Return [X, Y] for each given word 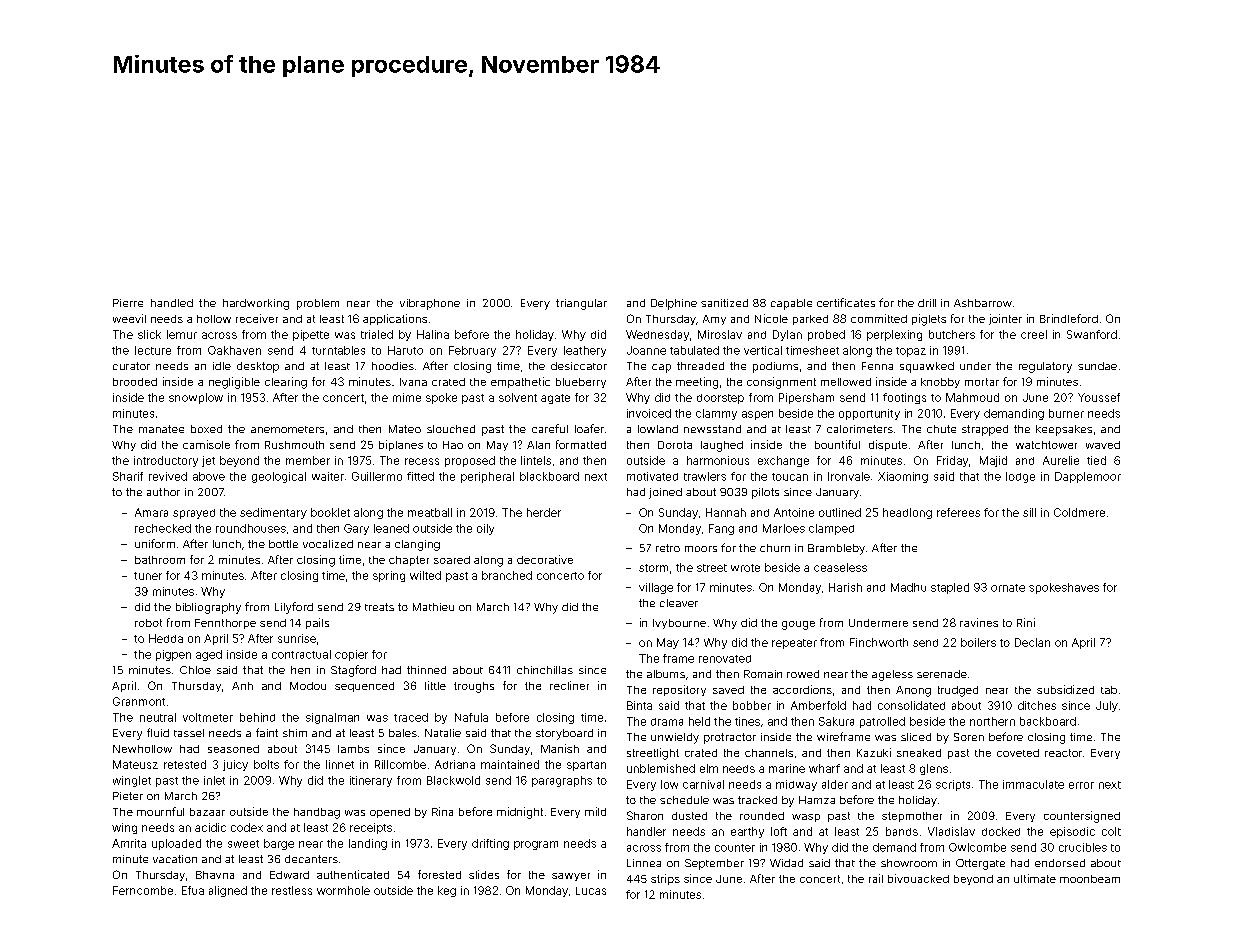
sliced [916, 737]
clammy [716, 414]
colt [1111, 831]
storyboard [564, 734]
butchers [952, 334]
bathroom [160, 560]
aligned [228, 891]
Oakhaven [234, 350]
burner [1066, 413]
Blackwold [453, 780]
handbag [317, 813]
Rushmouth [294, 445]
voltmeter [208, 717]
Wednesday [657, 335]
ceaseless [840, 567]
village [656, 588]
